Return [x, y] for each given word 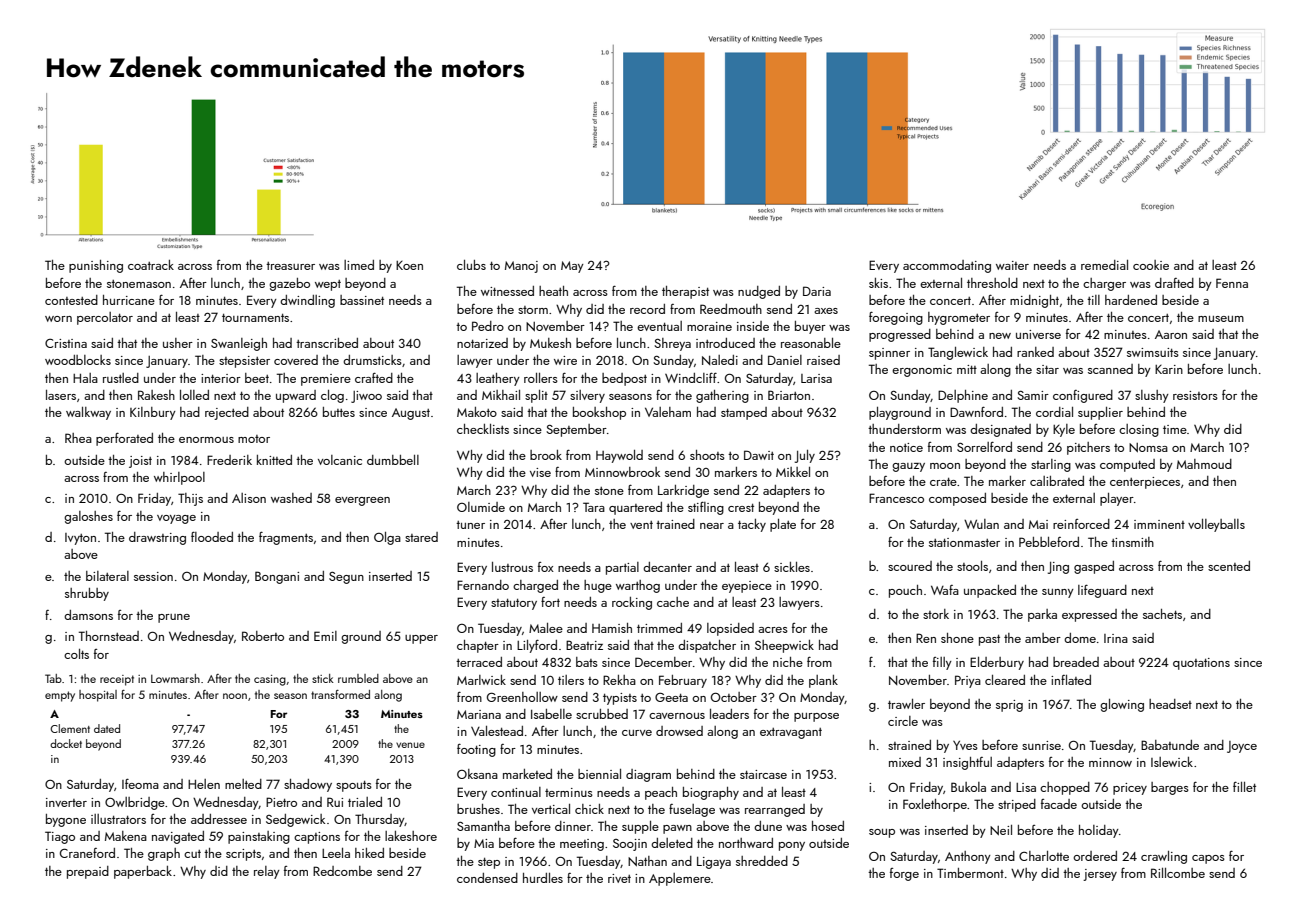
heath [553, 291]
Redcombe [342, 871]
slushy [1152, 396]
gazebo [289, 284]
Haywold [619, 456]
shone [957, 638]
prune [174, 618]
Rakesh [156, 395]
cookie [1151, 265]
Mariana [479, 714]
